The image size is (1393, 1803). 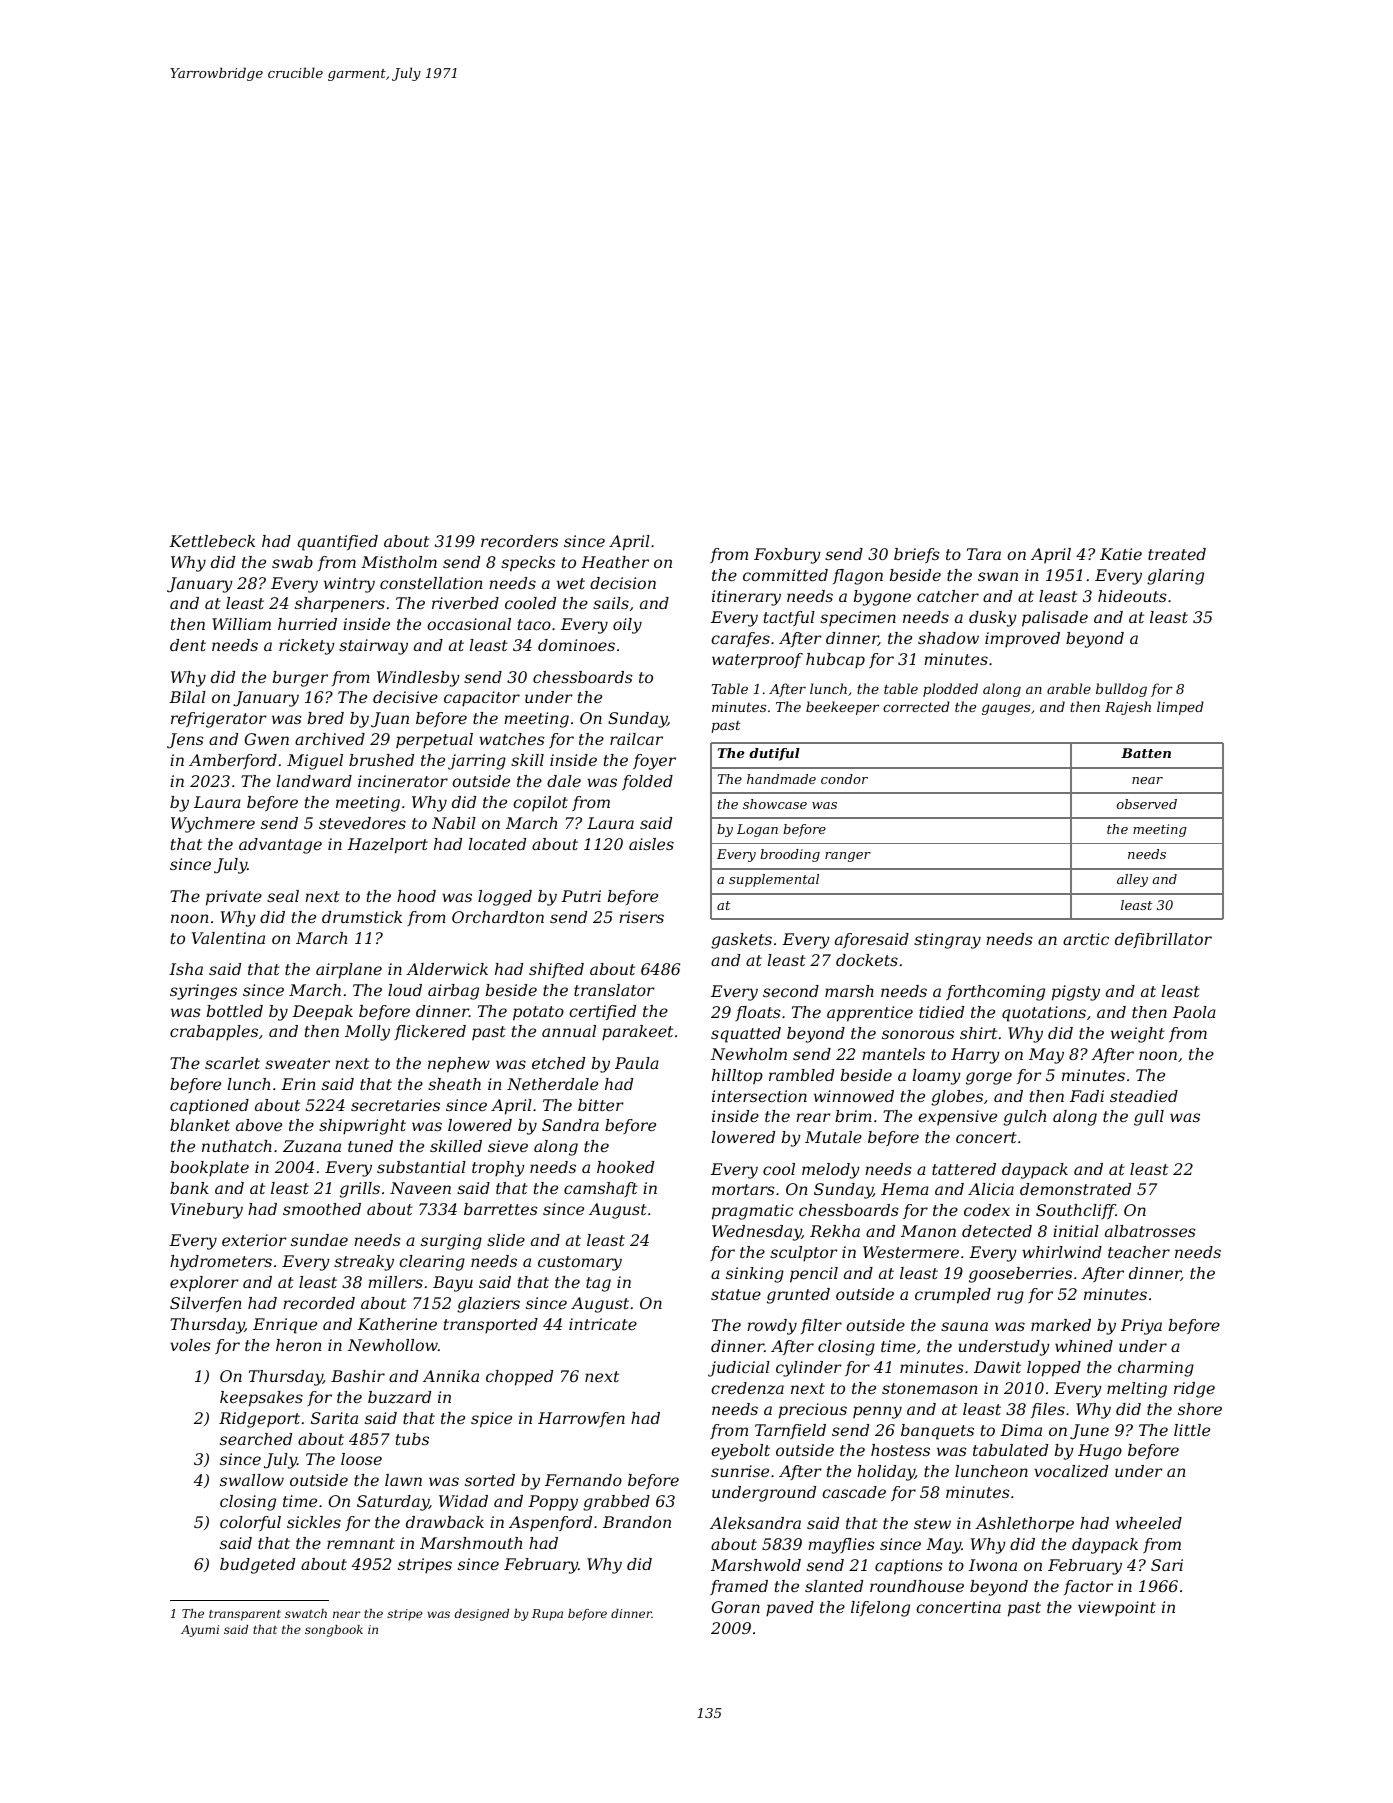 I want to click on treated, so click(x=1177, y=554).
